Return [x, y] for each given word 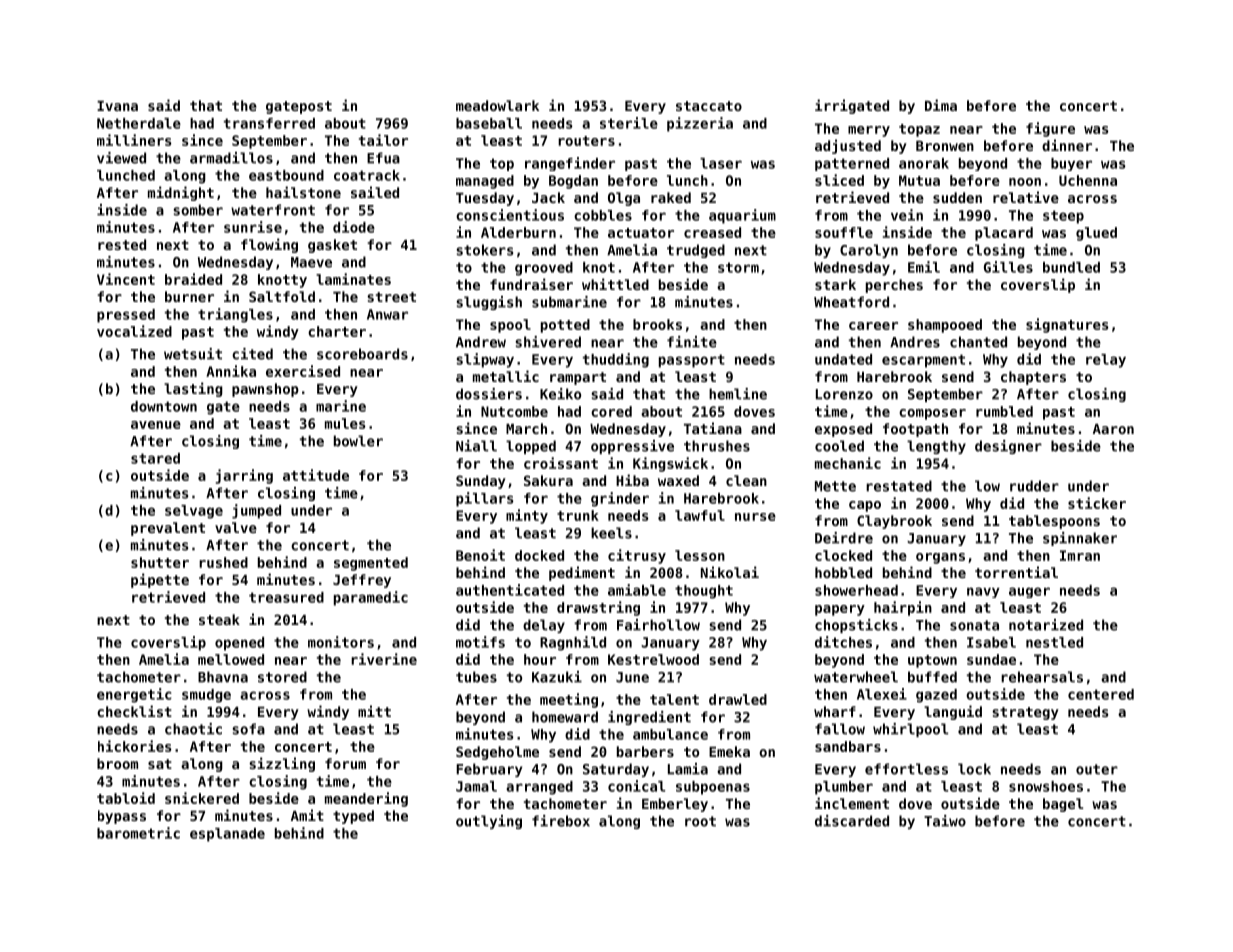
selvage [194, 512]
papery [840, 610]
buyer [1071, 164]
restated [899, 486]
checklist [134, 711]
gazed [936, 696]
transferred [269, 123]
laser [721, 163]
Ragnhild [573, 643]
